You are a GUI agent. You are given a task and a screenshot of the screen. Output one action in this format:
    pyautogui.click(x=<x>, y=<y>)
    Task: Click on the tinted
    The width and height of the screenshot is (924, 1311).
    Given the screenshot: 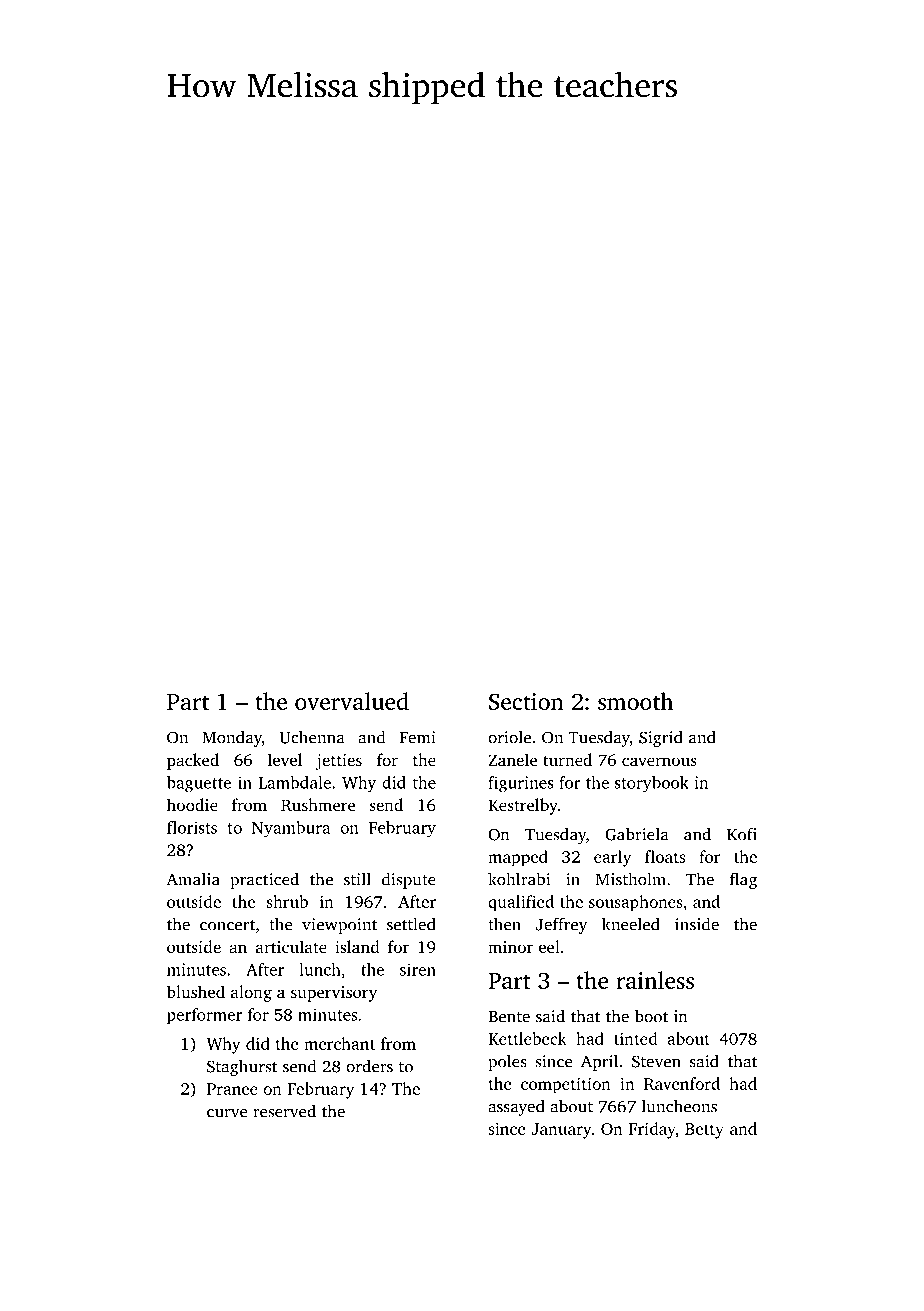 What is the action you would take?
    pyautogui.click(x=636, y=1038)
